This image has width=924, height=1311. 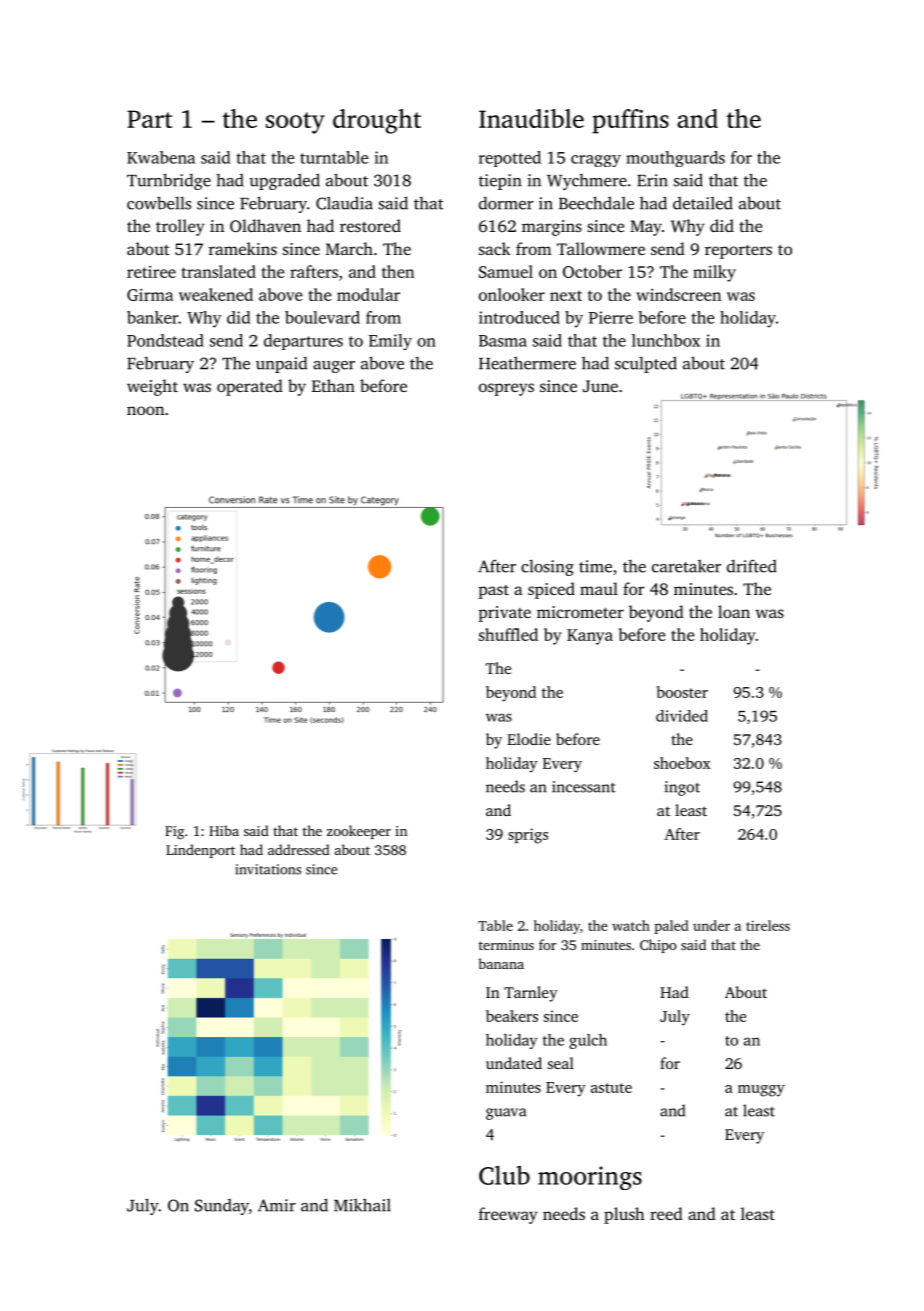 I want to click on Amir, so click(x=277, y=1205).
